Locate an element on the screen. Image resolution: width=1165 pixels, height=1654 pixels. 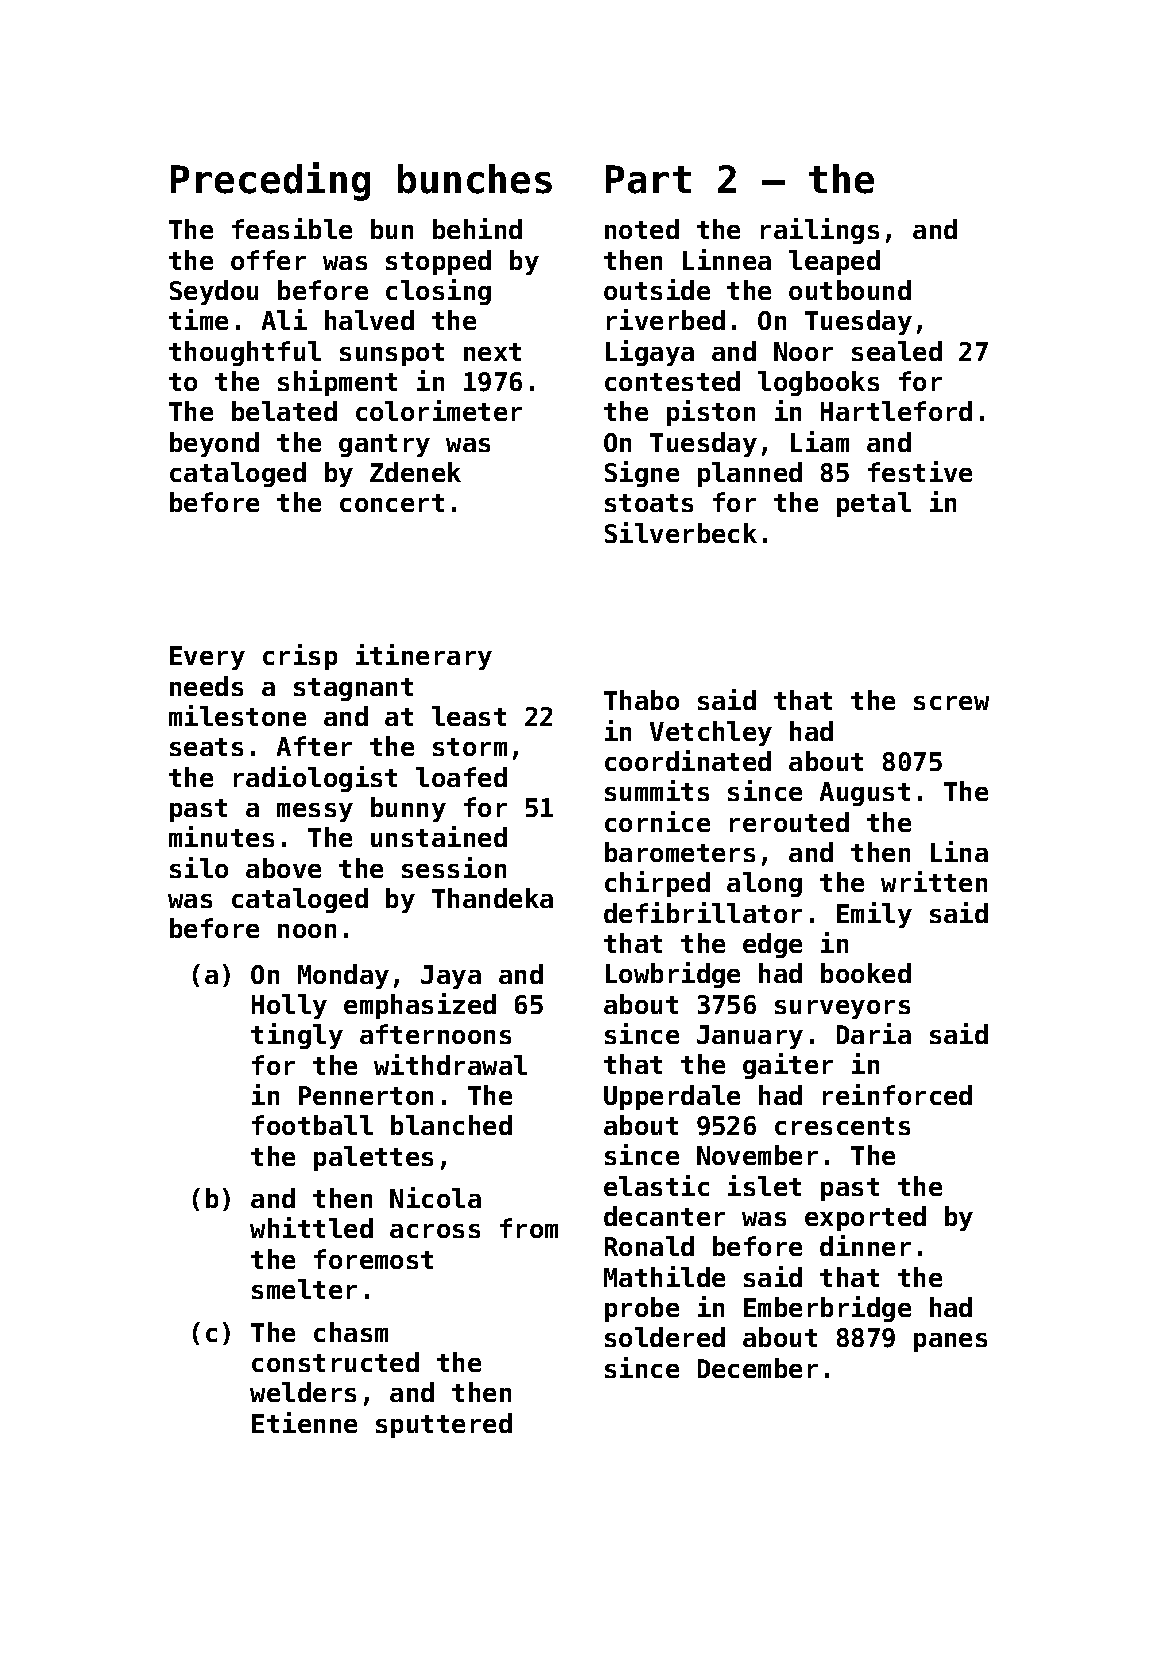
written is located at coordinates (934, 881).
